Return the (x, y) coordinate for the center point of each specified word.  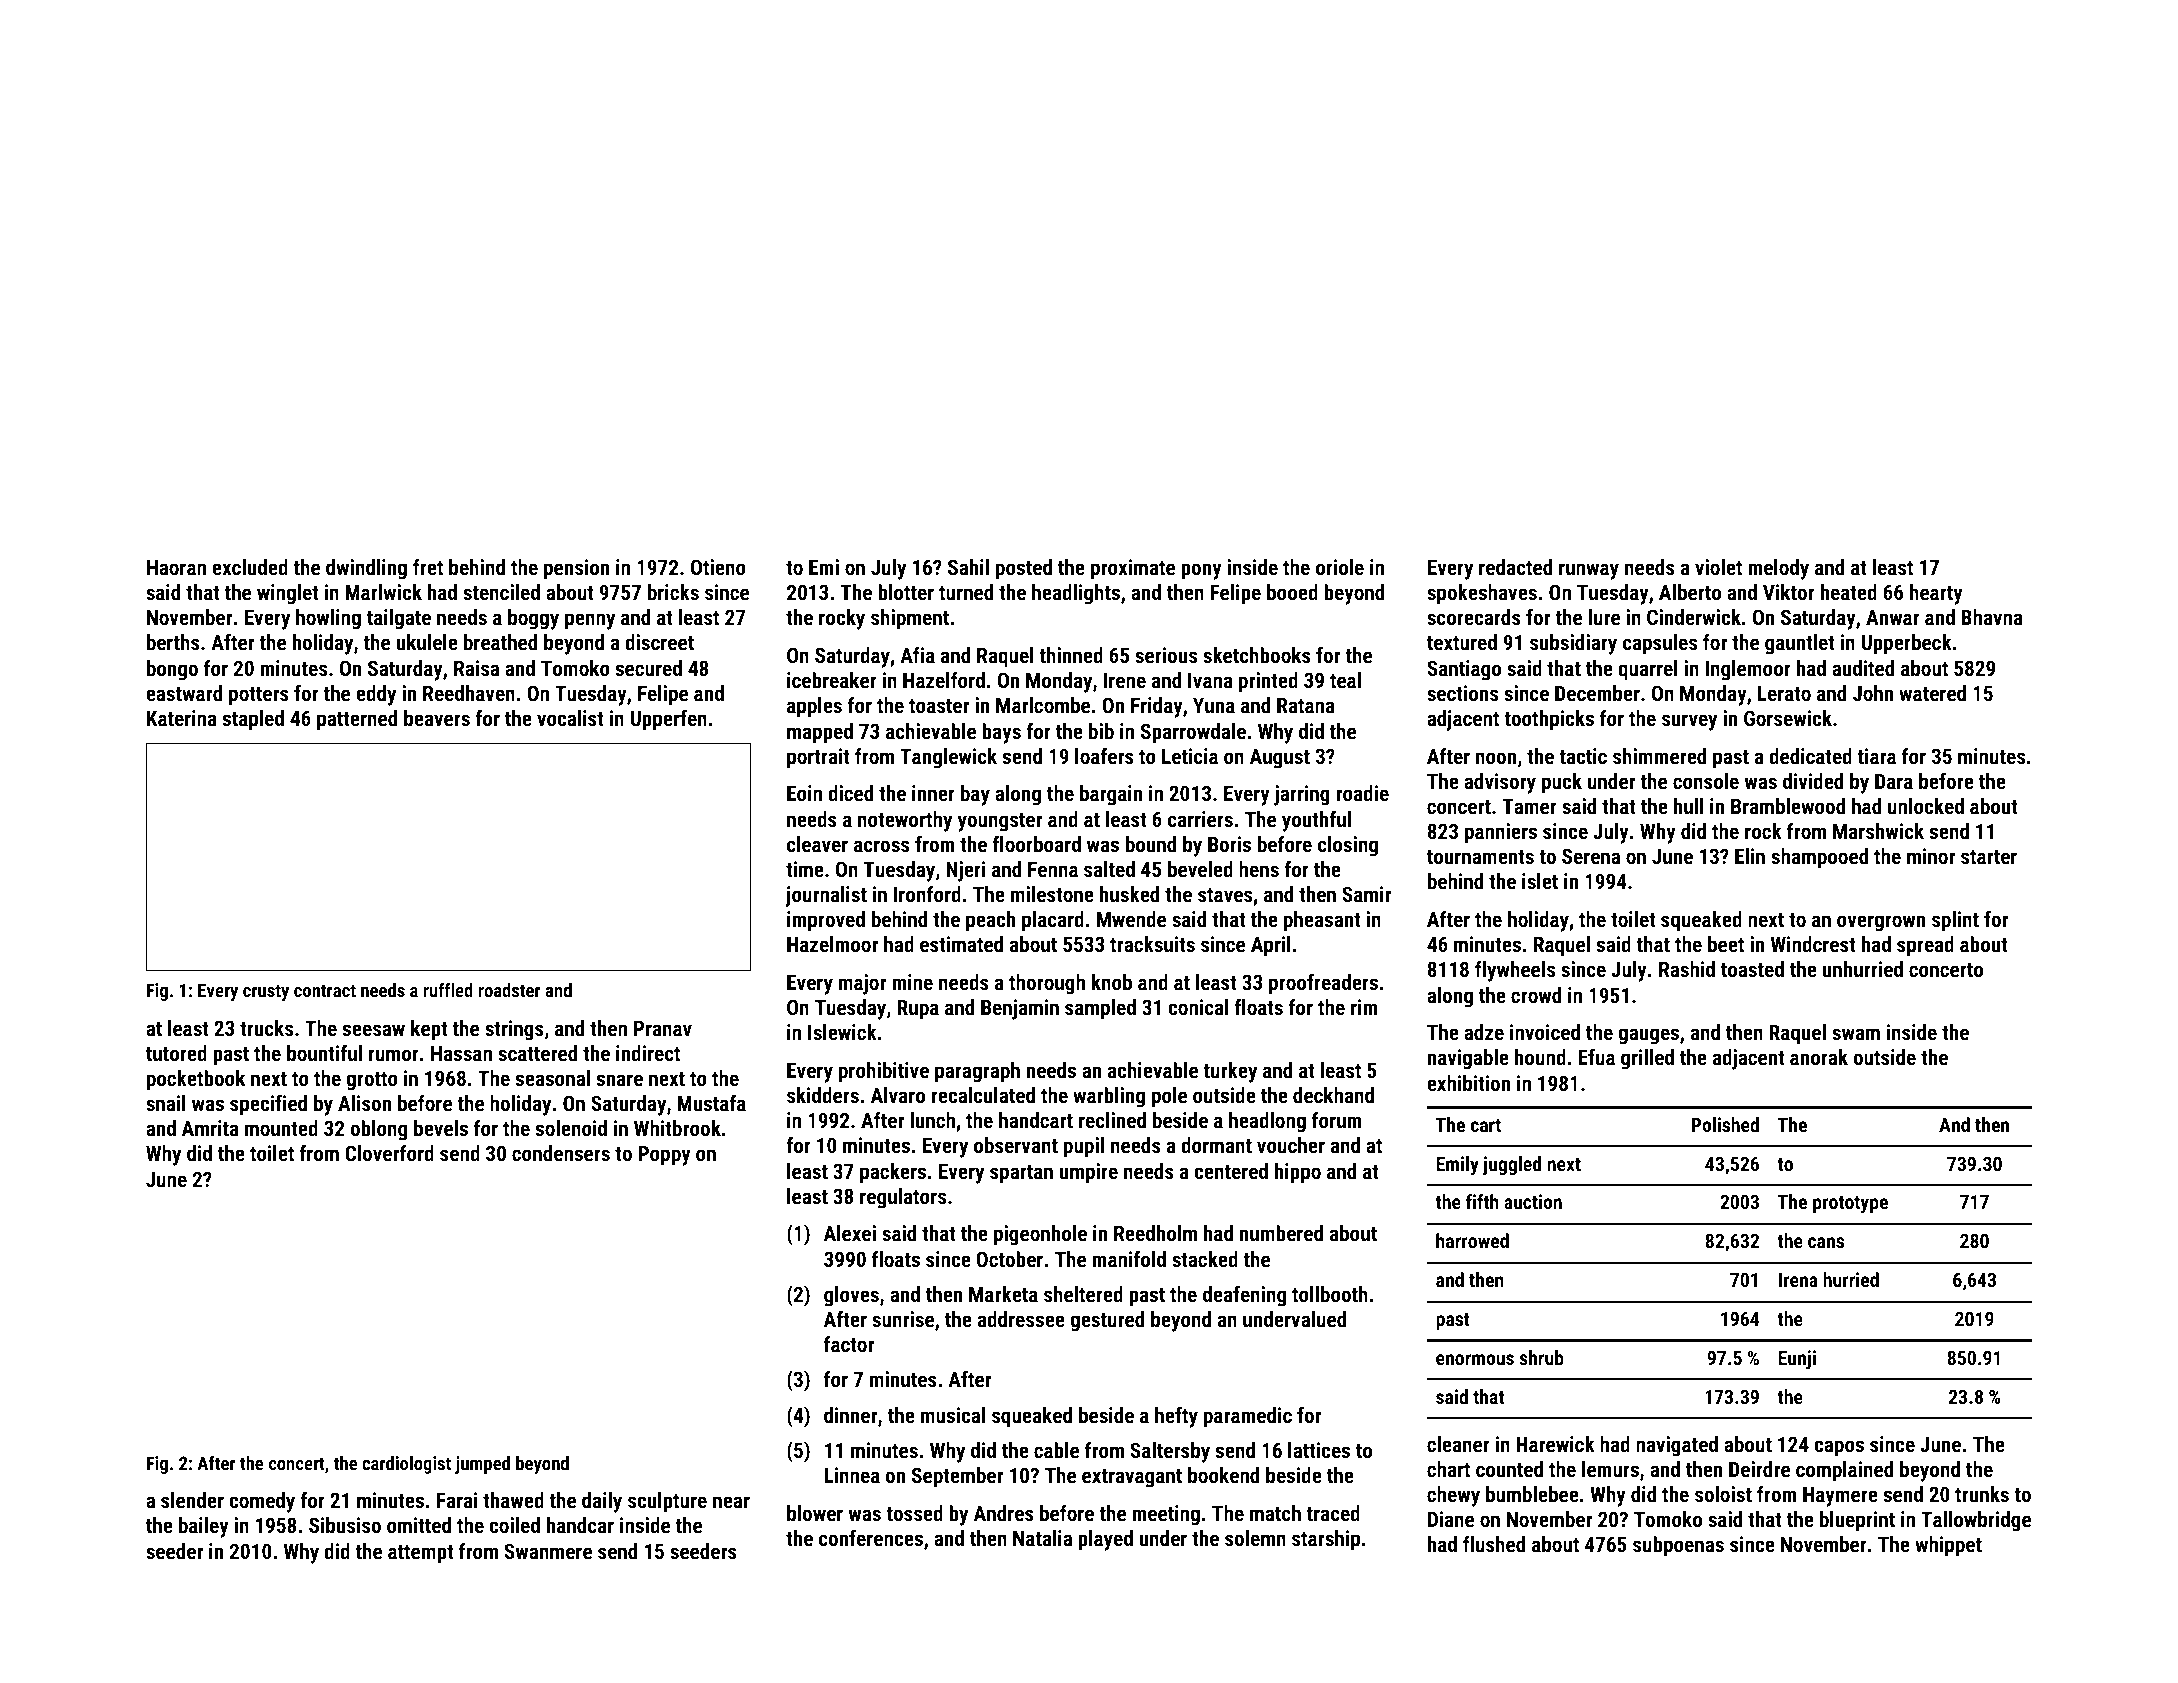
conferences (871, 1538)
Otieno (718, 567)
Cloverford (389, 1153)
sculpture (667, 1502)
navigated (1677, 1446)
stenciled (501, 592)
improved (826, 921)
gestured (1107, 1321)
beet (1726, 944)
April (1271, 946)
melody (1778, 569)
